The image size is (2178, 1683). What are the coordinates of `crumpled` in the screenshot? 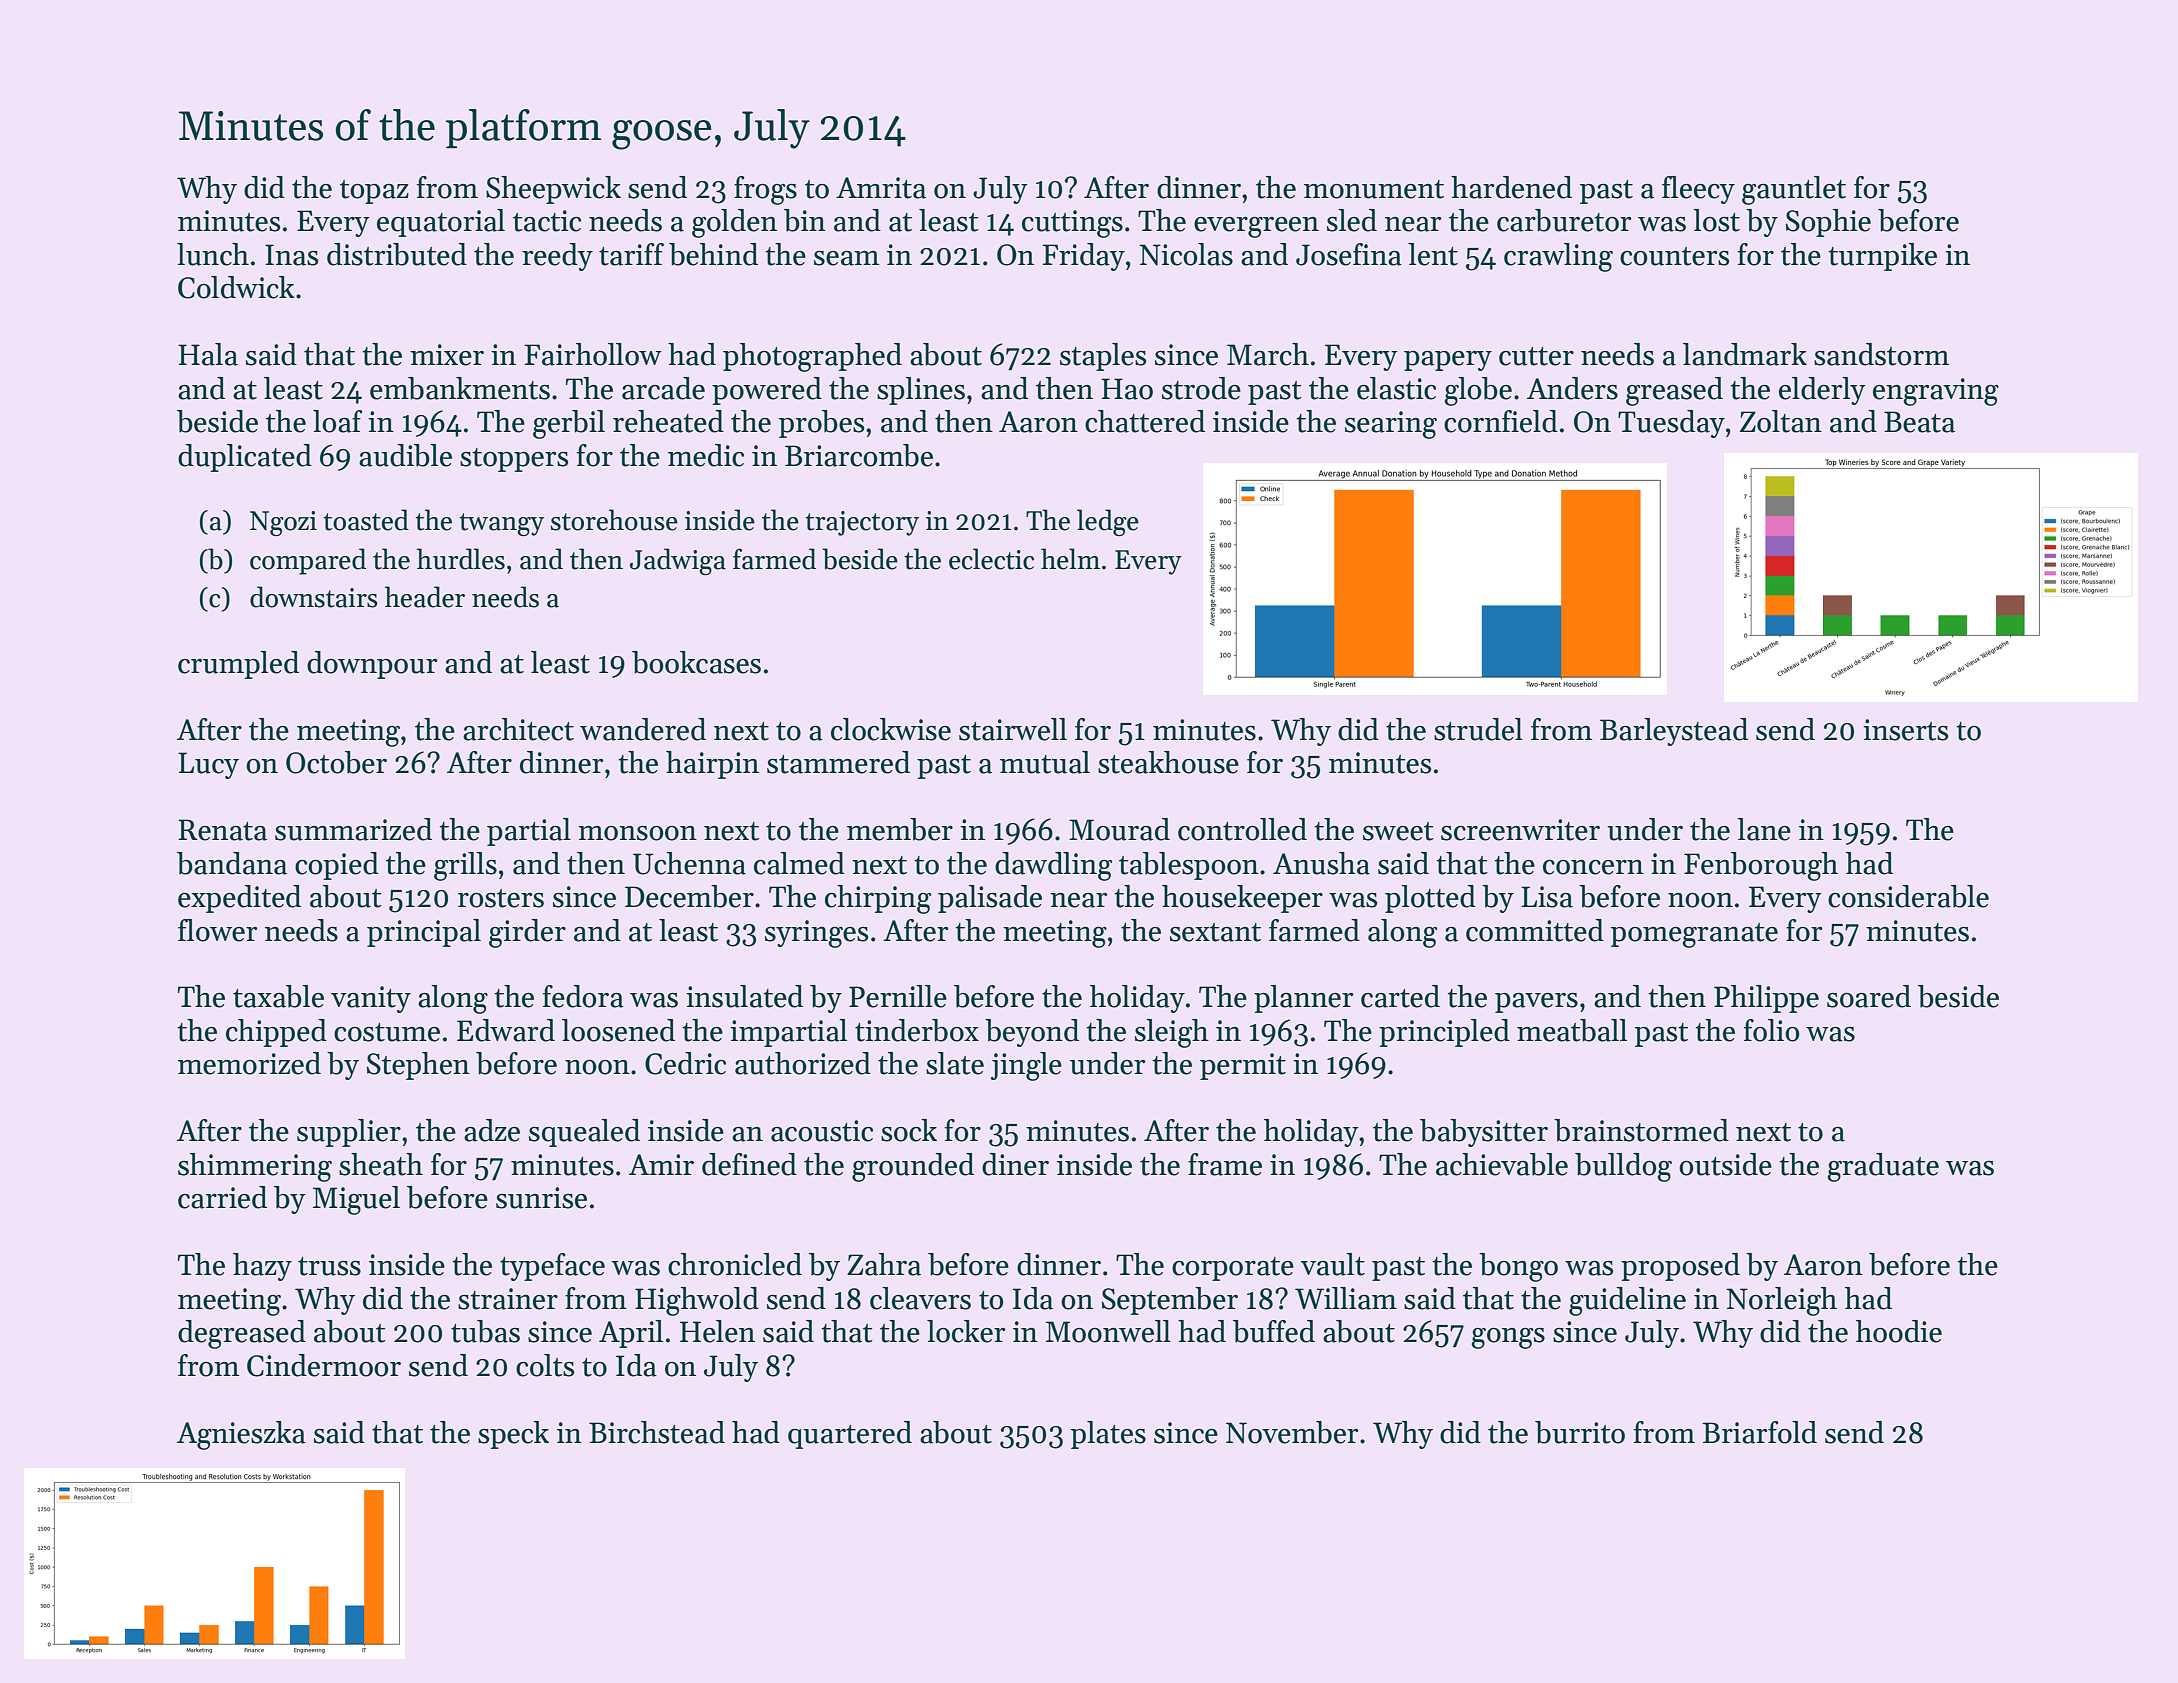 It's located at (238, 665).
